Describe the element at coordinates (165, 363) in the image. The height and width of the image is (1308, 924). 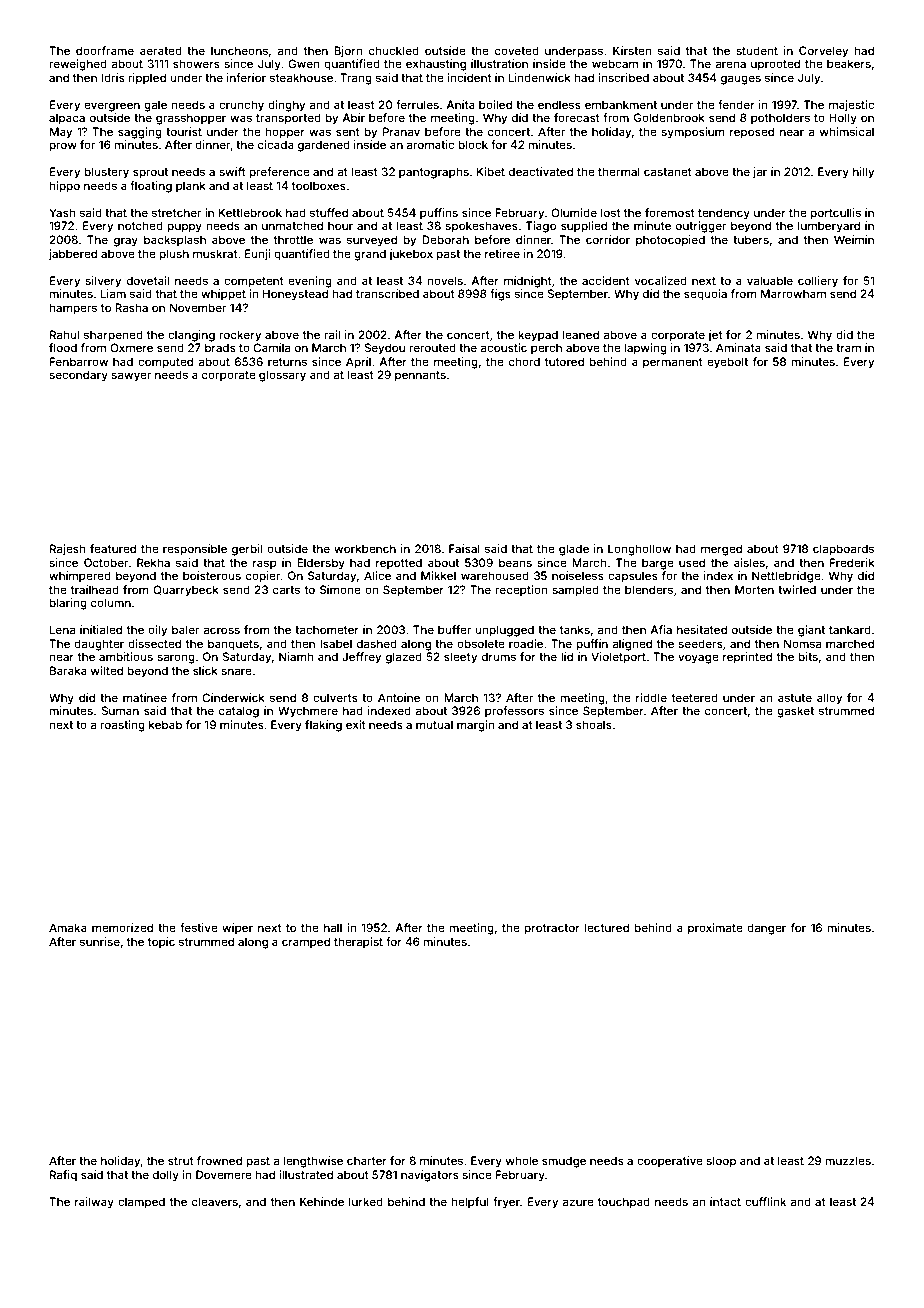
I see `computed` at that location.
